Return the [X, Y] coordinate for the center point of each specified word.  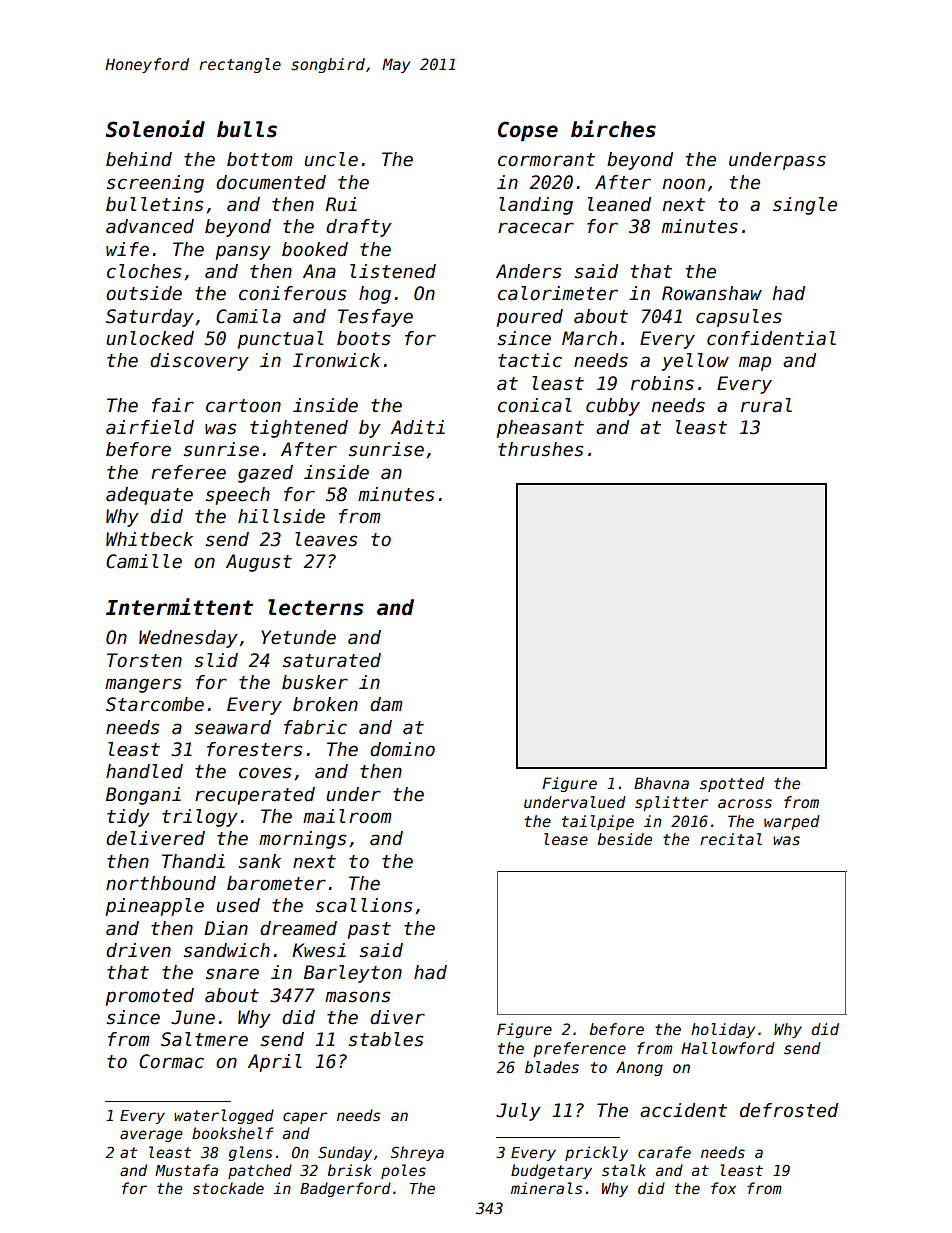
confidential [771, 338]
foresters [254, 749]
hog [375, 295]
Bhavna [661, 783]
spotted [732, 784]
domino [402, 749]
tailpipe [598, 822]
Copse [528, 131]
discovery [199, 362]
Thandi [193, 861]
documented [271, 182]
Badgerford [345, 1189]
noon [684, 184]
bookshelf [232, 1133]
